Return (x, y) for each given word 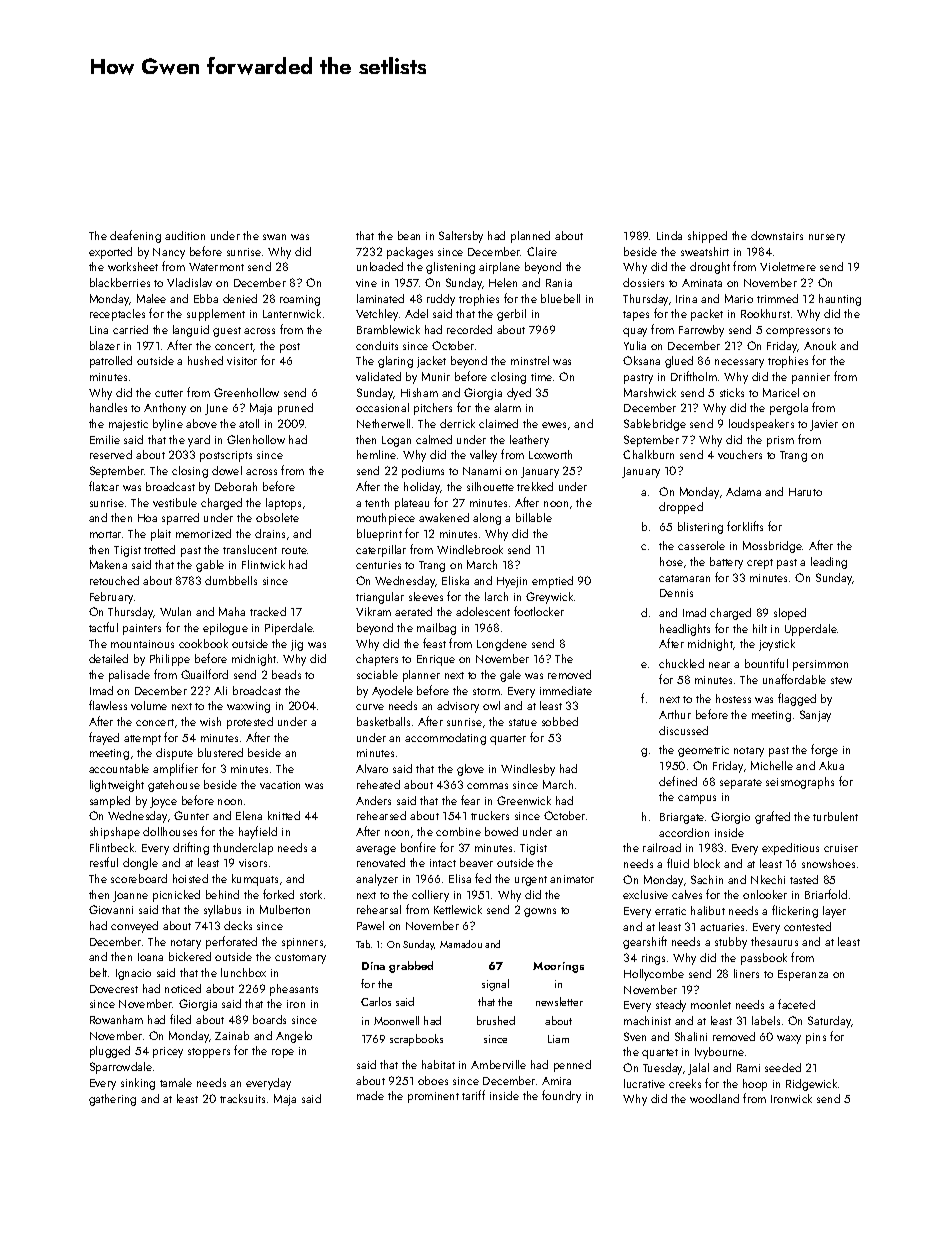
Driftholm (694, 376)
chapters (377, 660)
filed (180, 1019)
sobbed (560, 721)
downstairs (777, 235)
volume (149, 705)
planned (530, 237)
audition (185, 235)
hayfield (258, 832)
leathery (529, 441)
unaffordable (794, 679)
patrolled (111, 362)
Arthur (675, 714)
